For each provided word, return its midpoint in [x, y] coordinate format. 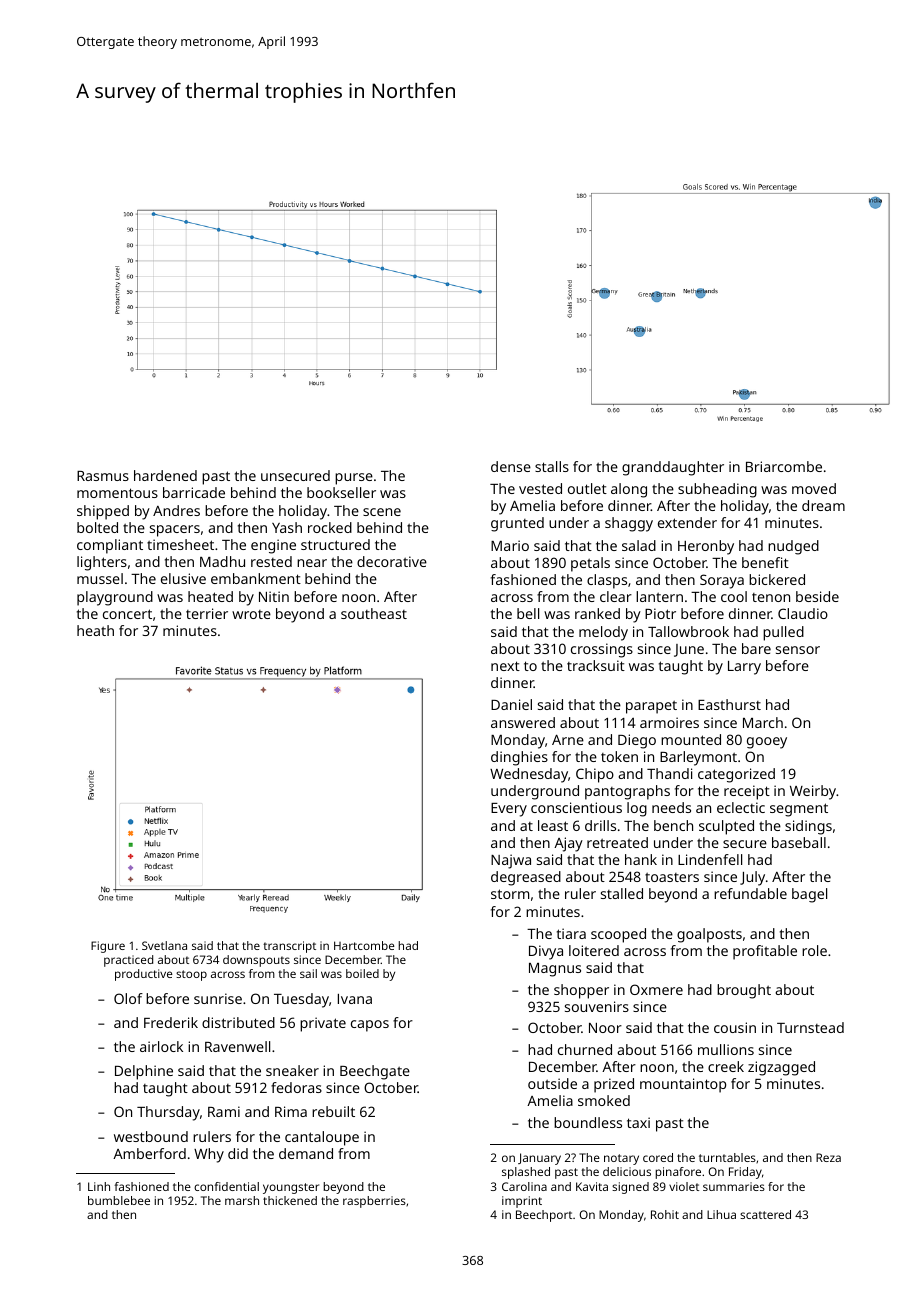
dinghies [519, 758]
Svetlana [164, 945]
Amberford [149, 1153]
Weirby [813, 792]
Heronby [706, 547]
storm [510, 894]
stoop [191, 975]
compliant [110, 546]
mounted [691, 739]
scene [382, 512]
